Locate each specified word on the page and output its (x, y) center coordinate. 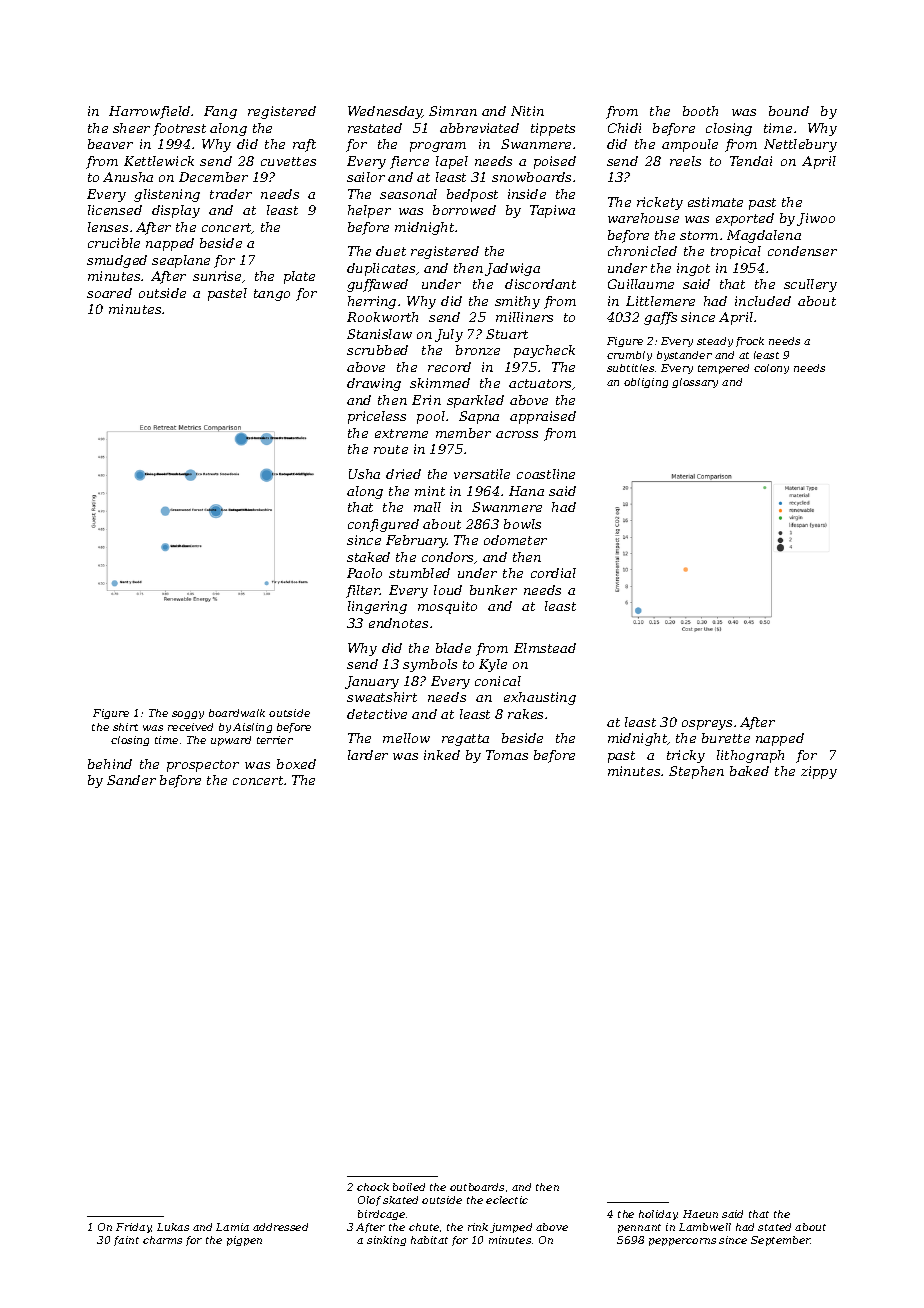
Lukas (173, 1227)
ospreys (707, 725)
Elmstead (545, 648)
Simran (453, 111)
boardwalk (237, 713)
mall (427, 507)
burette (726, 738)
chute (424, 1227)
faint (126, 1241)
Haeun (700, 1214)
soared (109, 293)
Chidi (624, 128)
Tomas (507, 755)
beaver (110, 144)
